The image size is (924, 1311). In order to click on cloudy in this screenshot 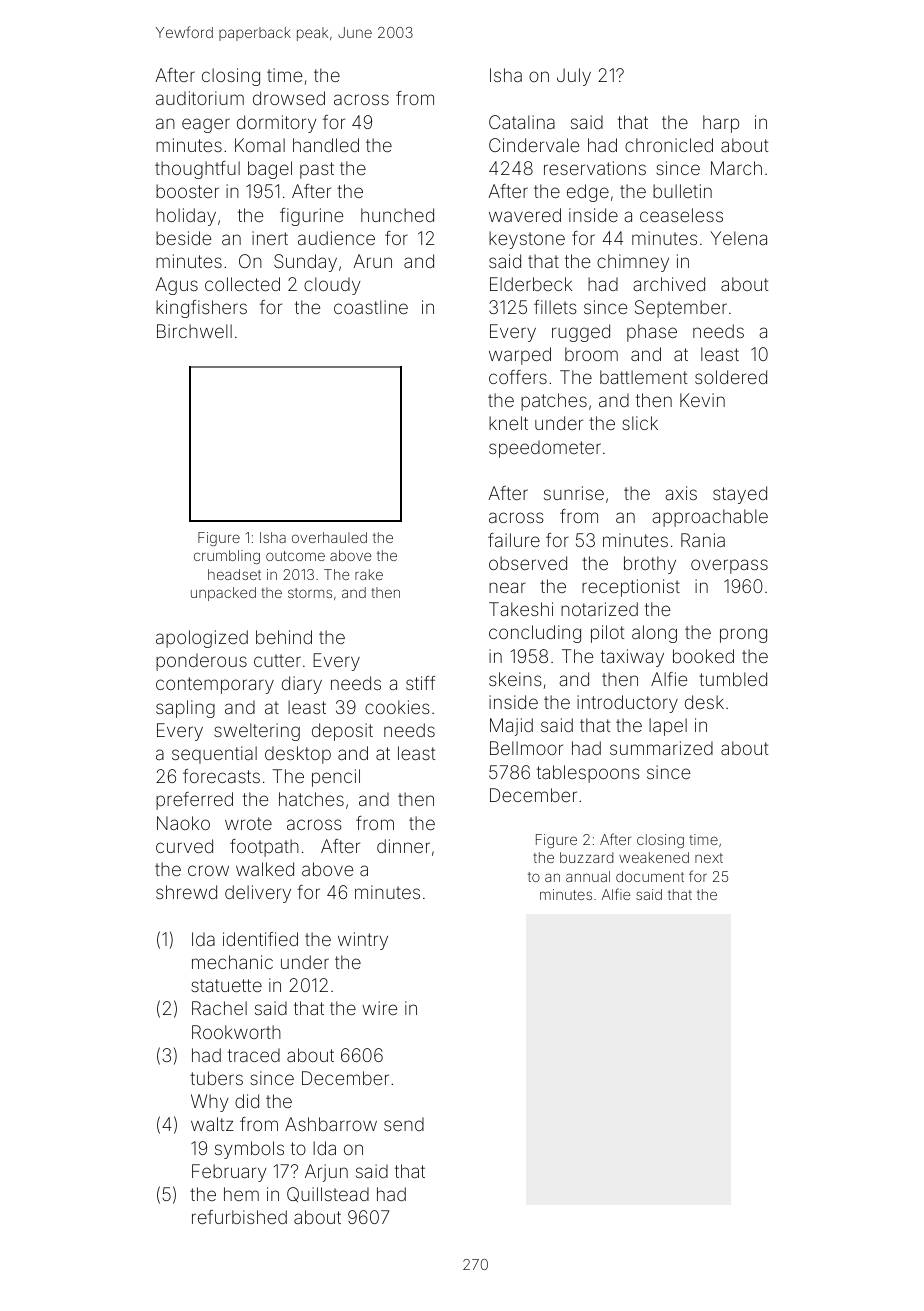, I will do `click(332, 286)`.
